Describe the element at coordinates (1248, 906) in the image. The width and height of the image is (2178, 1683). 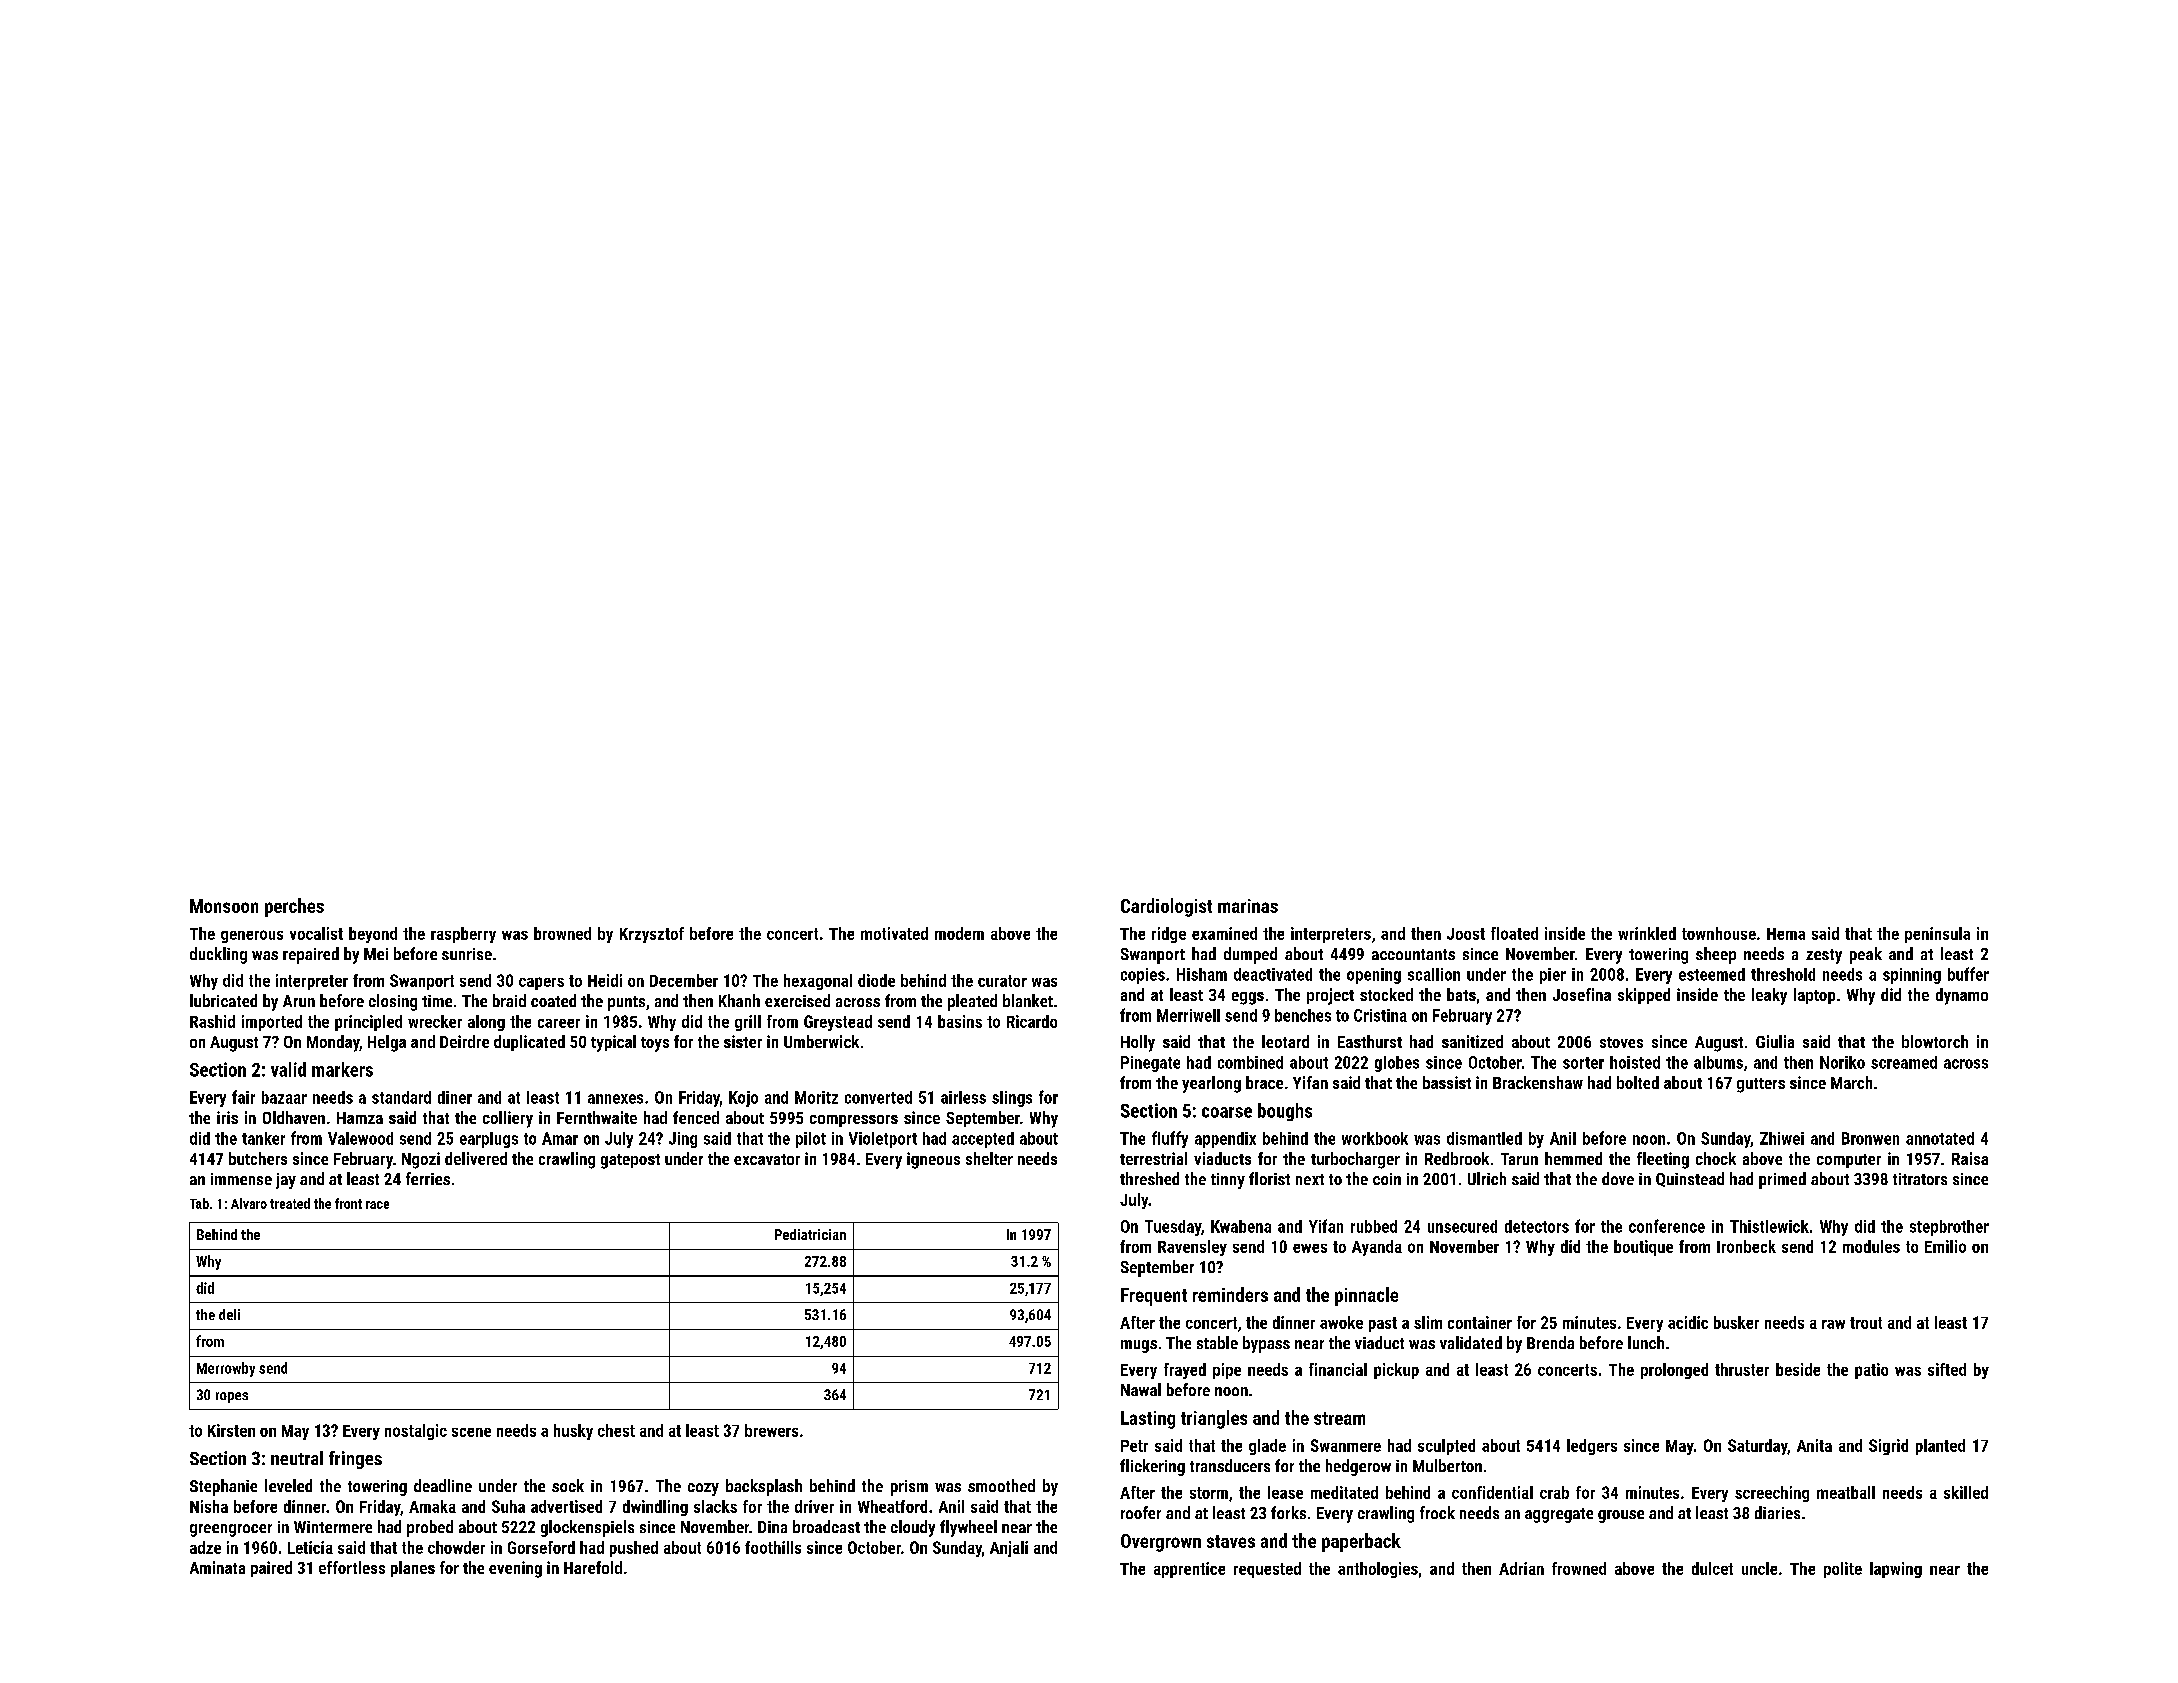
I see `marinas` at that location.
